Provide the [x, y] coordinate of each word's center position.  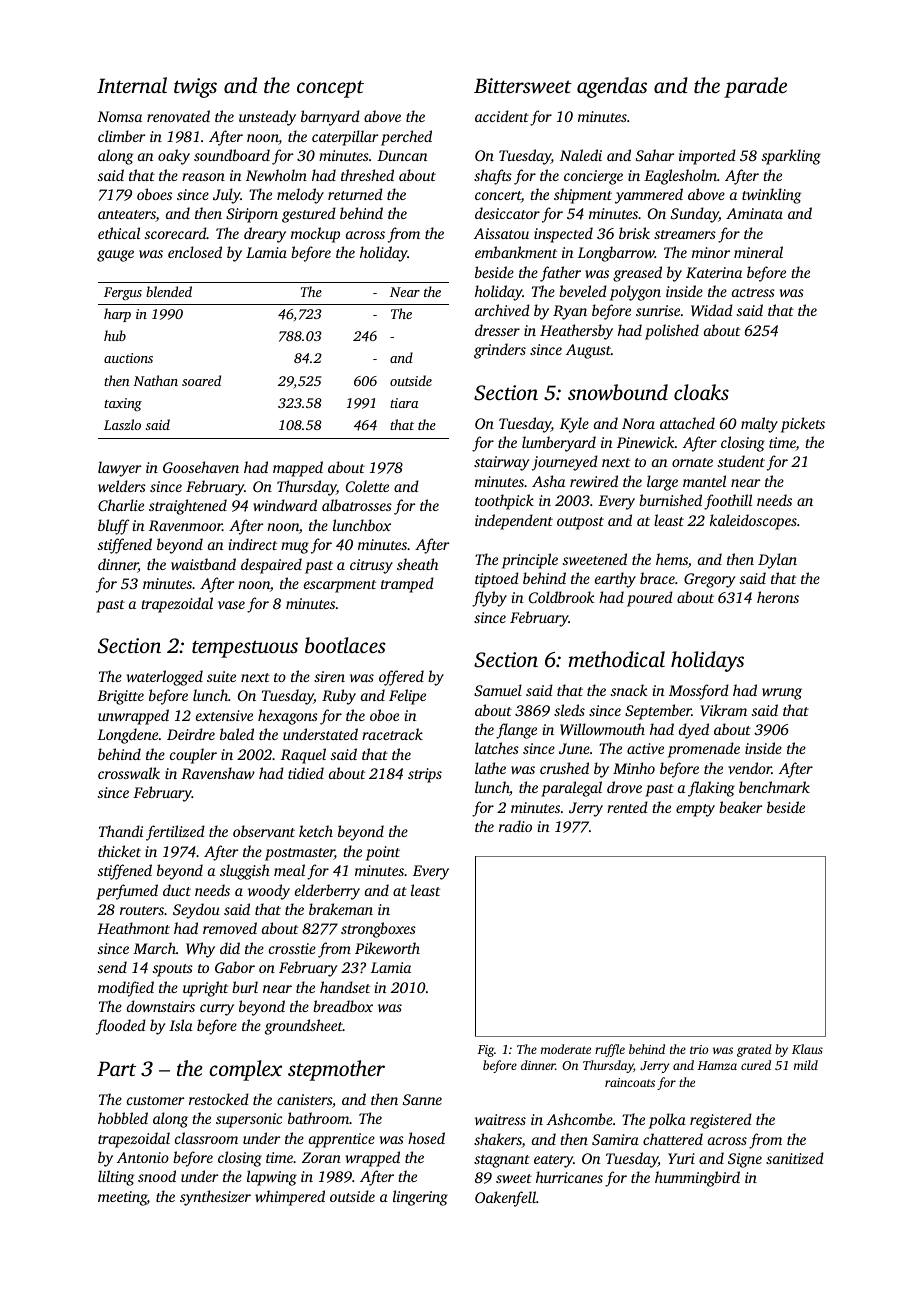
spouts [173, 970]
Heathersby [576, 332]
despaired [271, 566]
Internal [132, 85]
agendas [612, 87]
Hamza [717, 1065]
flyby [489, 599]
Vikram [724, 710]
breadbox [343, 1006]
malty [759, 425]
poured [650, 599]
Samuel [498, 690]
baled [237, 734]
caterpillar [345, 138]
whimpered [290, 1198]
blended [169, 291]
